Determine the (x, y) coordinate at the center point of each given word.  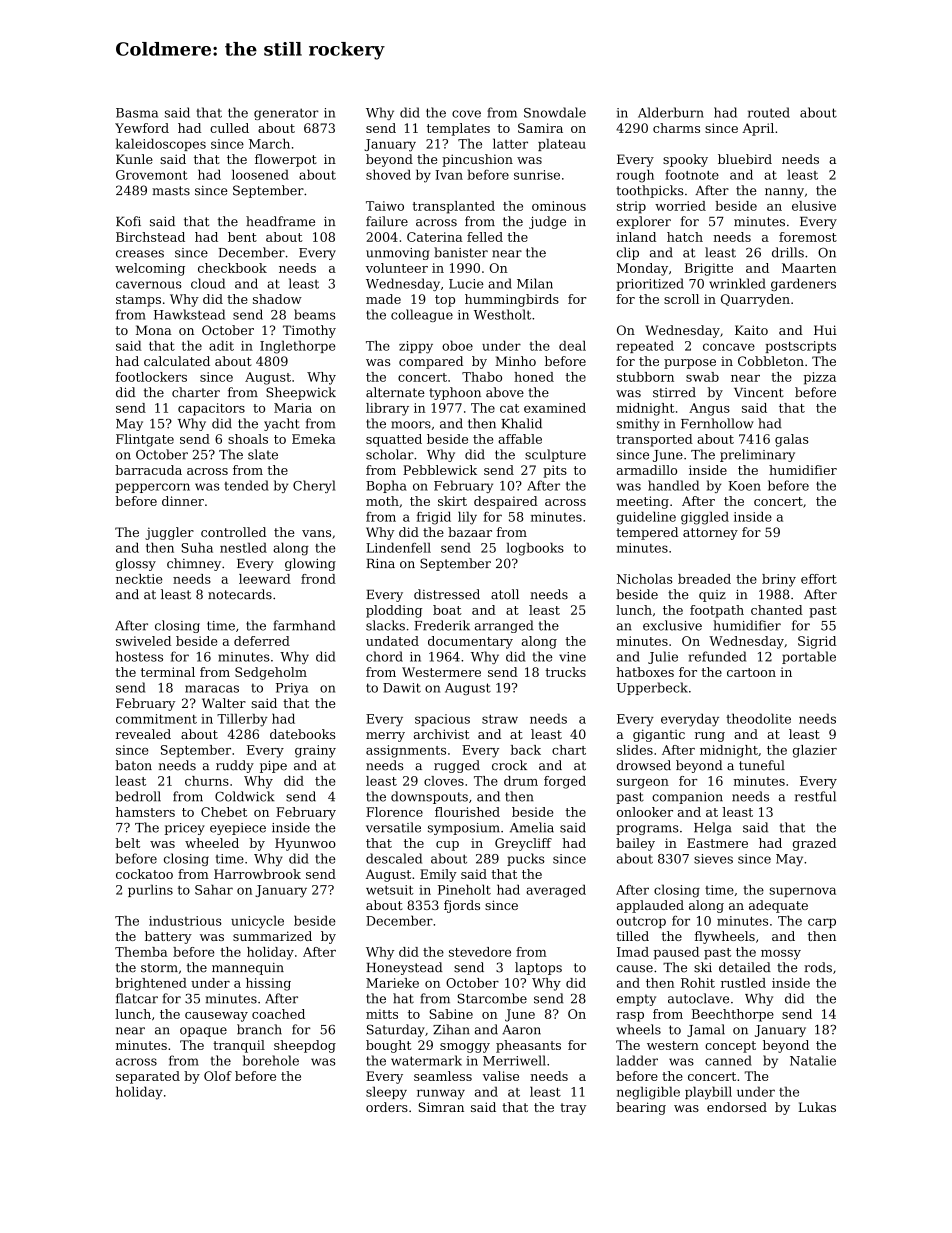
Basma (137, 113)
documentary (470, 642)
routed (769, 112)
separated (148, 1077)
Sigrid (817, 642)
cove (466, 114)
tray (573, 1109)
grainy (315, 751)
